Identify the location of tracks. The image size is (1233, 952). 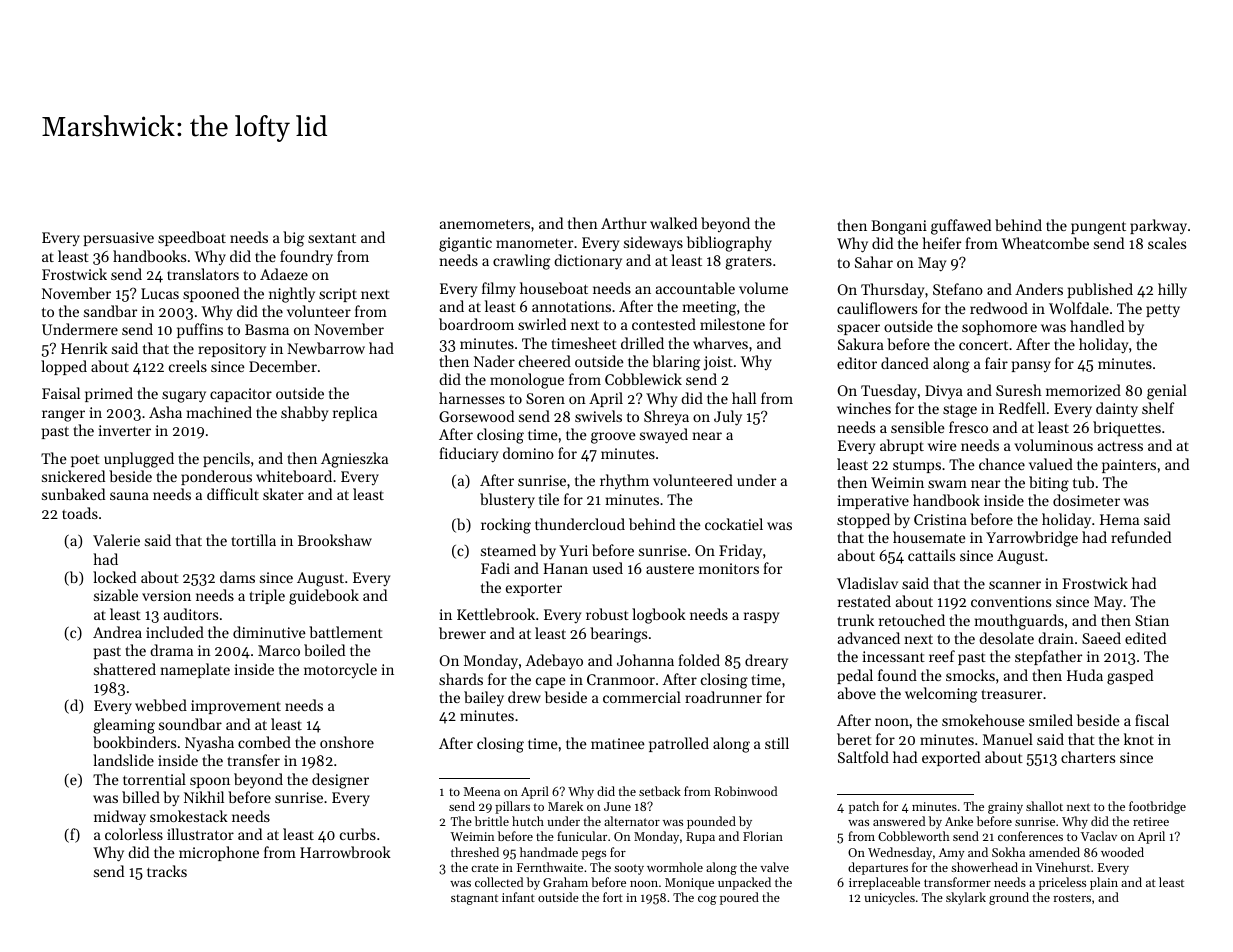
(167, 871).
